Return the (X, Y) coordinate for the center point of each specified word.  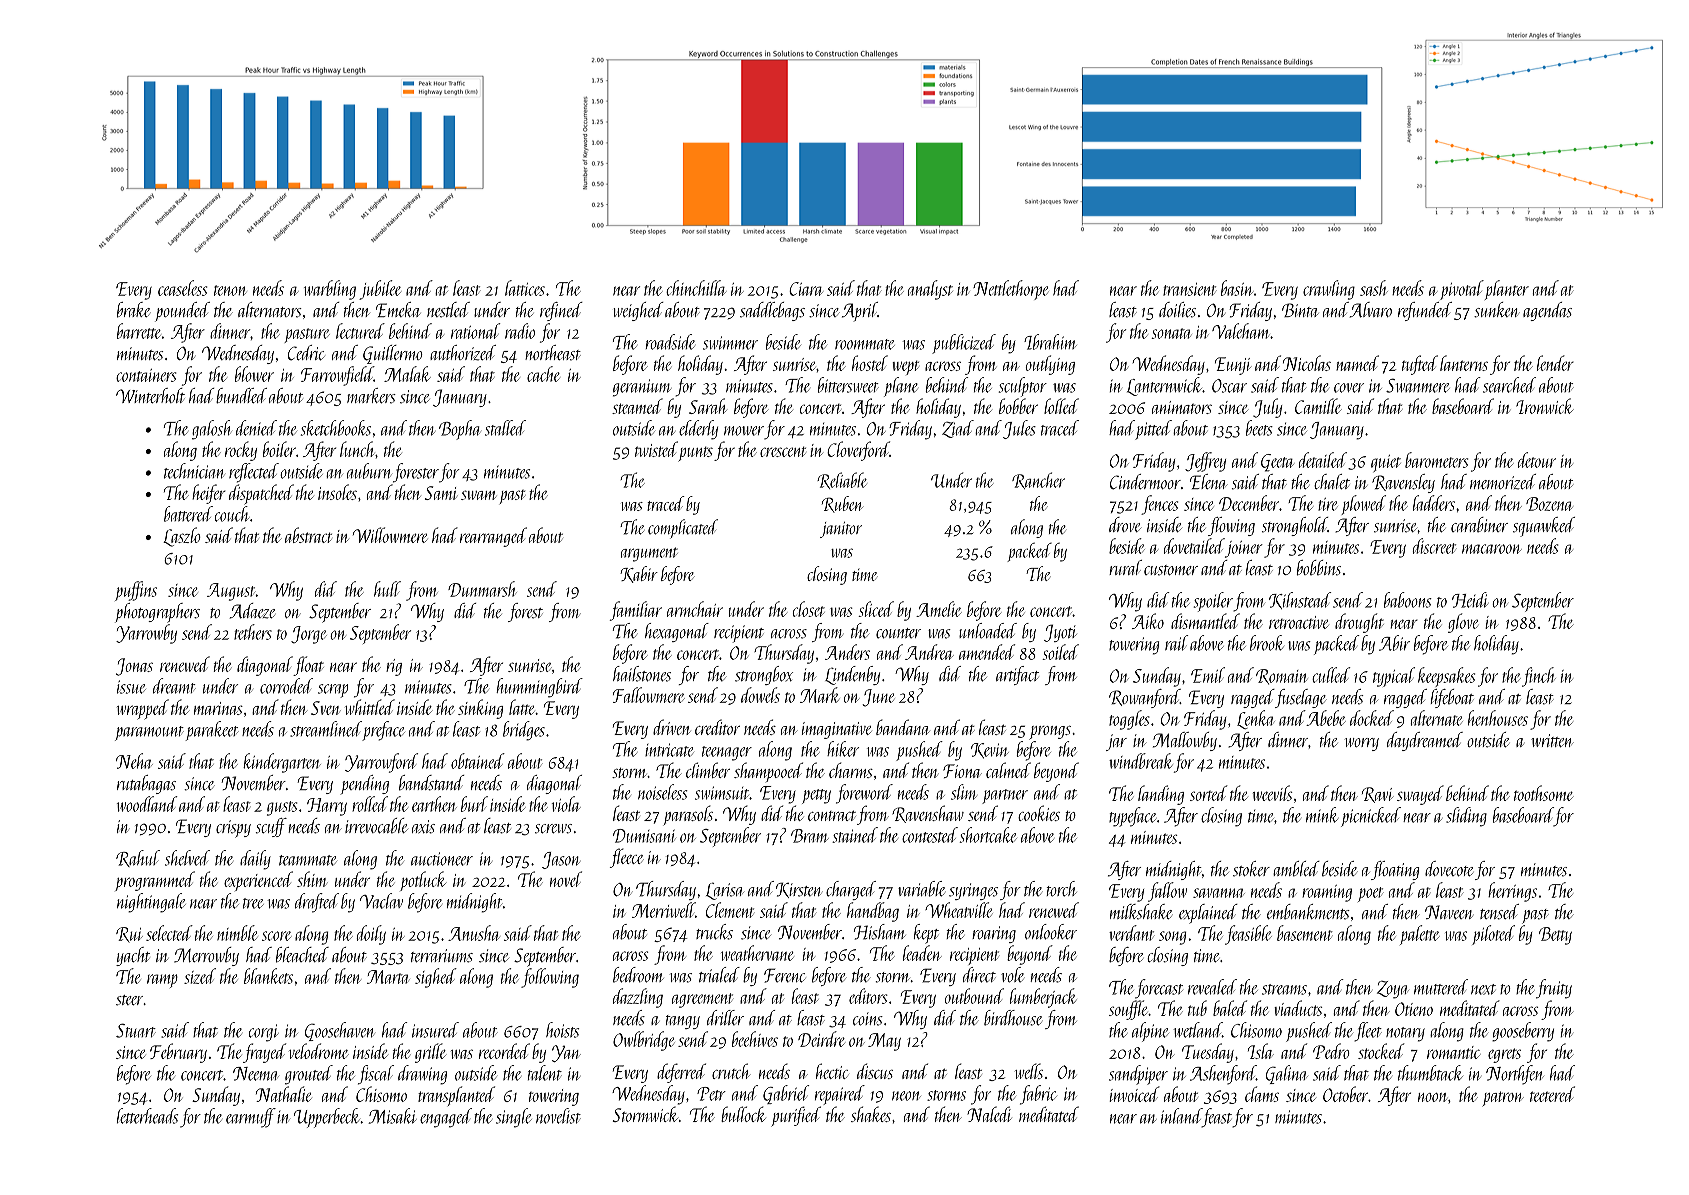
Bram (810, 836)
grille (430, 1053)
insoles (337, 492)
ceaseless (182, 288)
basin (1237, 288)
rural (1125, 567)
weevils (1272, 793)
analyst (930, 290)
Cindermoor (1145, 482)
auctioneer (442, 859)
